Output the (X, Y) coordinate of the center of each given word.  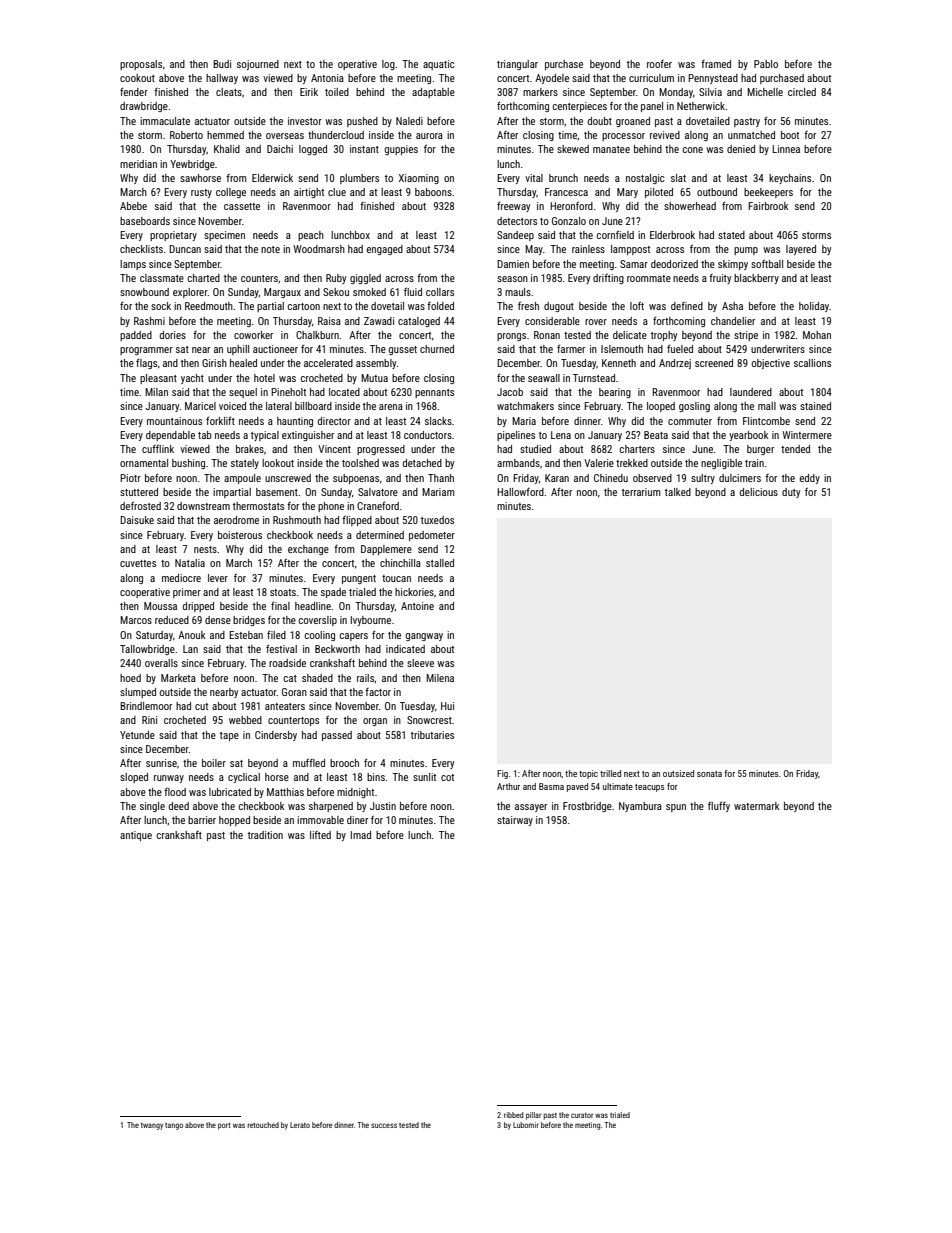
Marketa (178, 678)
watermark (757, 806)
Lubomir (526, 1125)
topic (588, 774)
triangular (517, 65)
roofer (659, 64)
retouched (263, 1125)
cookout (137, 78)
